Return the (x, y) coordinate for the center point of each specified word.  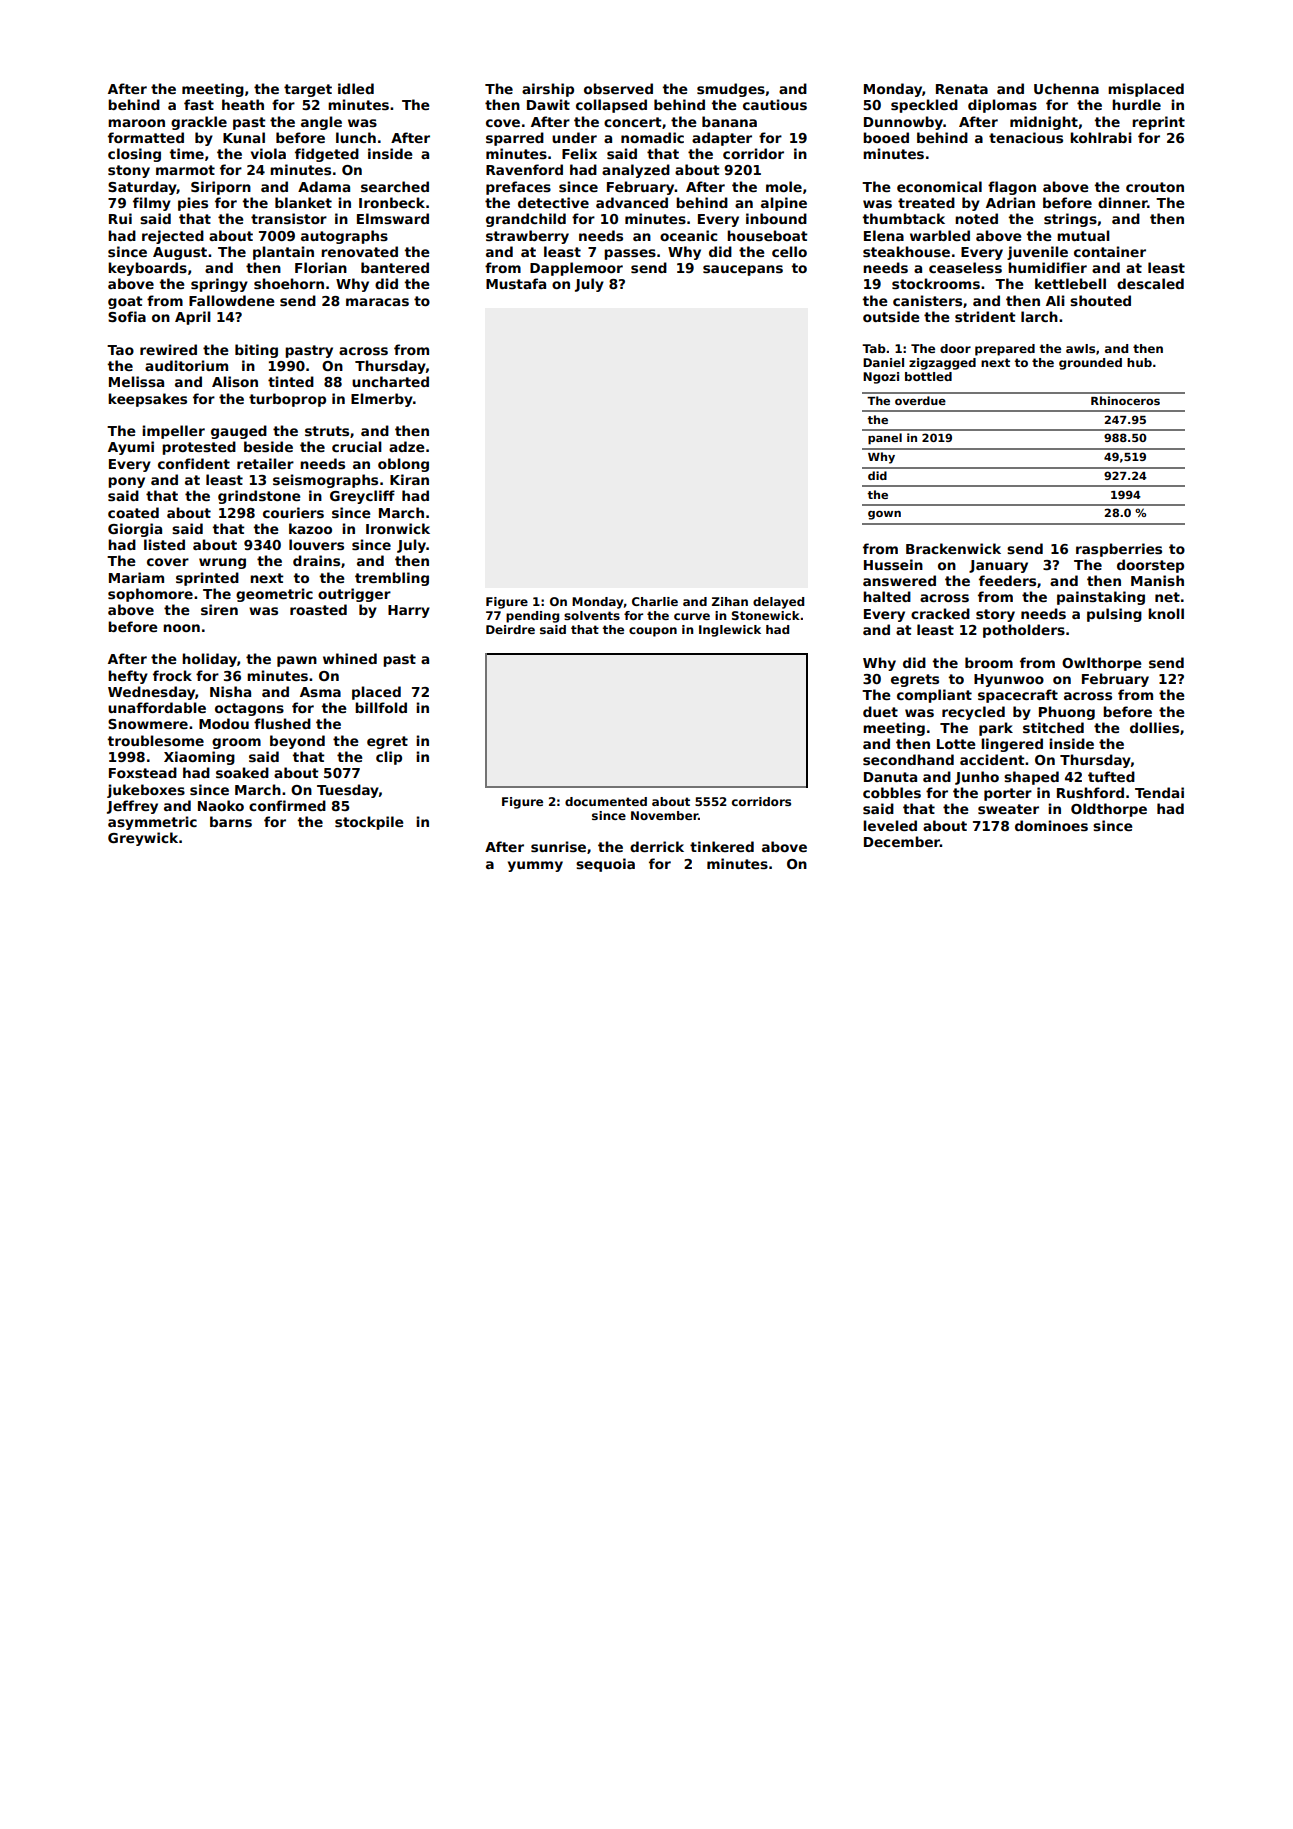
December (902, 841)
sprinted (207, 579)
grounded (1090, 364)
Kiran (409, 479)
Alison (235, 381)
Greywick (143, 839)
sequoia (605, 865)
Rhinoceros (1125, 400)
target (308, 90)
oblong (403, 465)
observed (618, 88)
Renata (962, 89)
